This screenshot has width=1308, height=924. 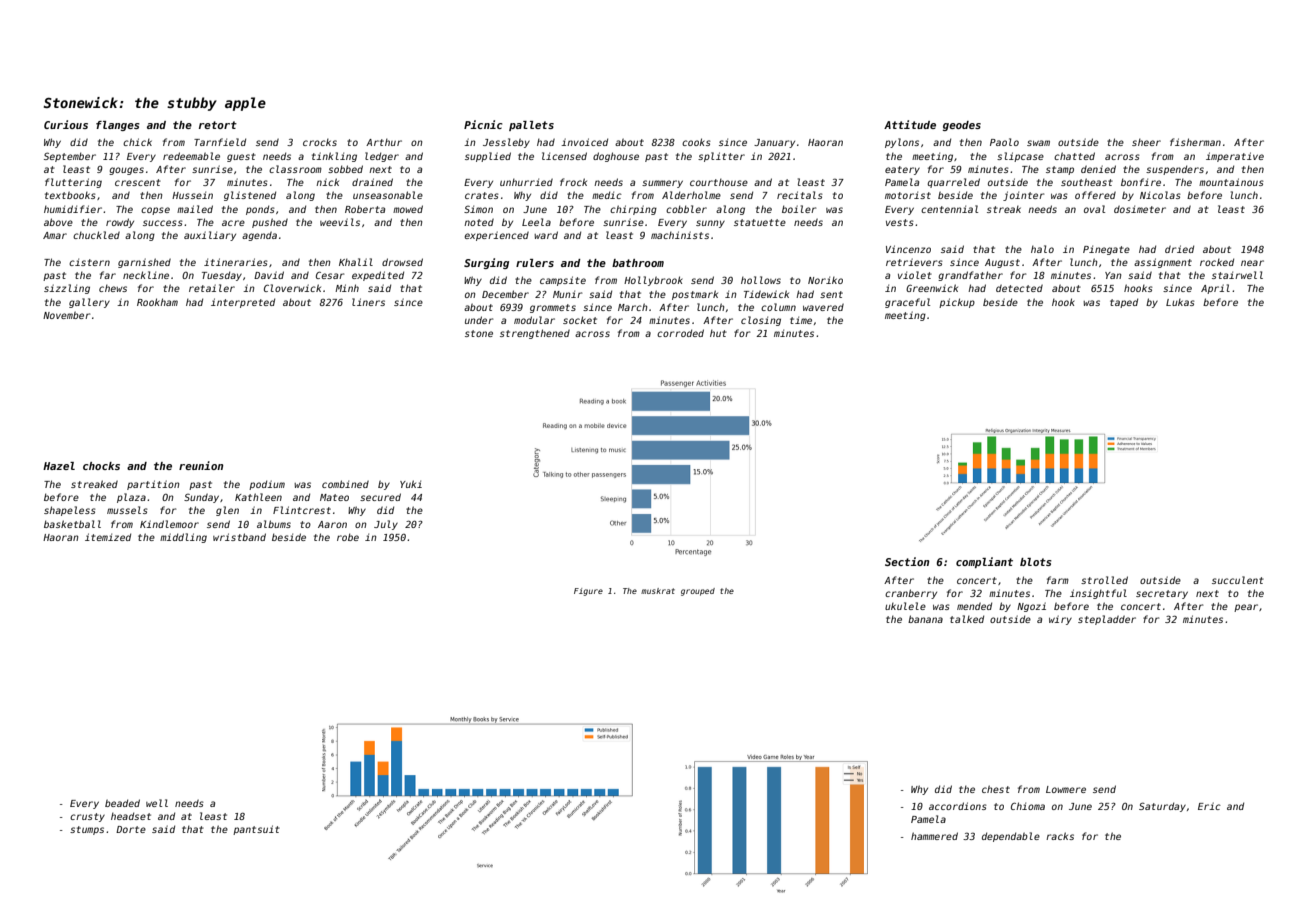 I want to click on Yuki, so click(x=411, y=484).
